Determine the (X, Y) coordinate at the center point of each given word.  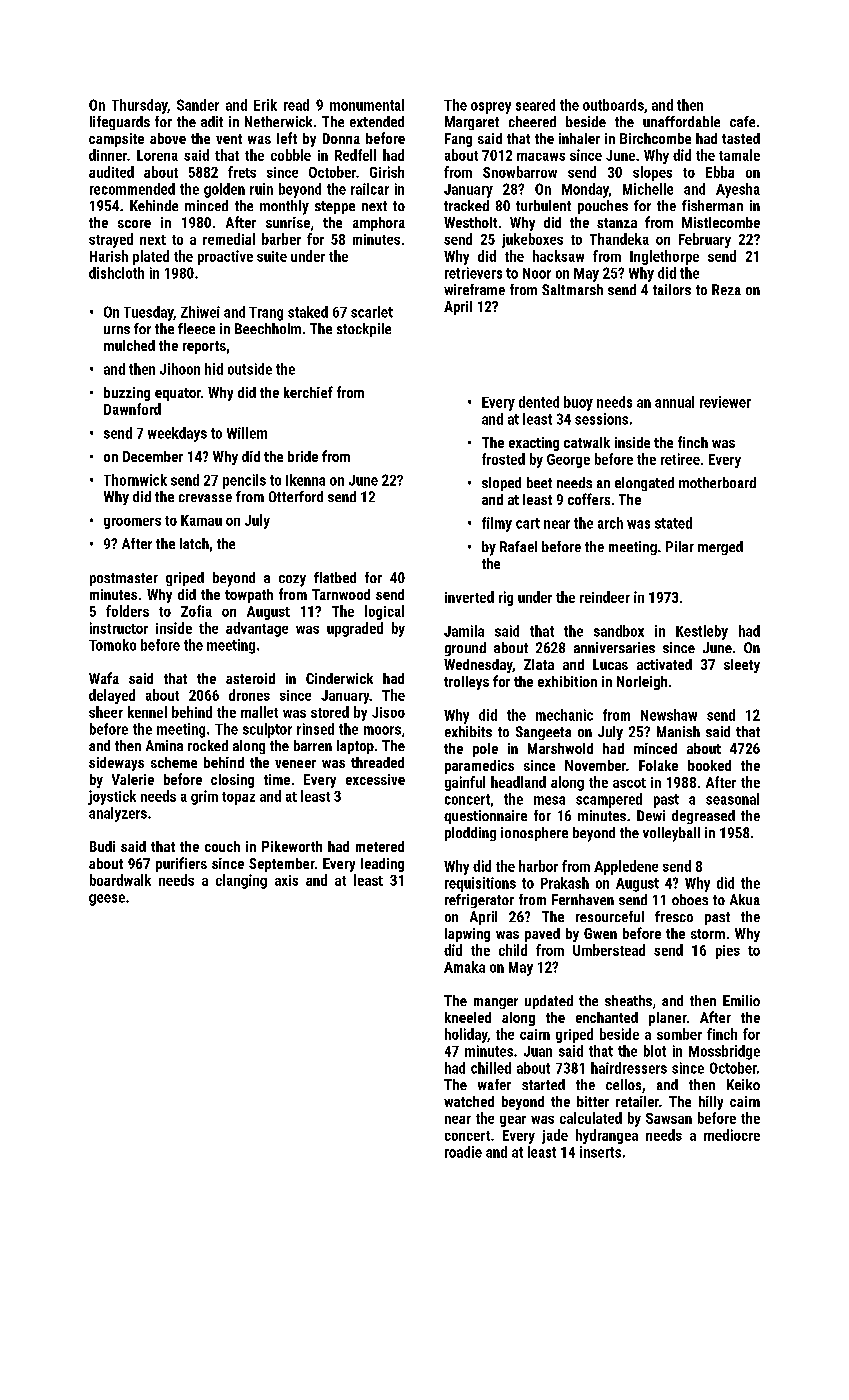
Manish (678, 731)
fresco (674, 916)
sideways (116, 764)
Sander (198, 105)
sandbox (619, 631)
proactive (225, 257)
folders (127, 611)
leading (382, 865)
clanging (241, 881)
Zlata (539, 664)
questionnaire (485, 817)
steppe (335, 207)
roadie (463, 1152)
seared (535, 105)
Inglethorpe (664, 257)
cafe (742, 121)
